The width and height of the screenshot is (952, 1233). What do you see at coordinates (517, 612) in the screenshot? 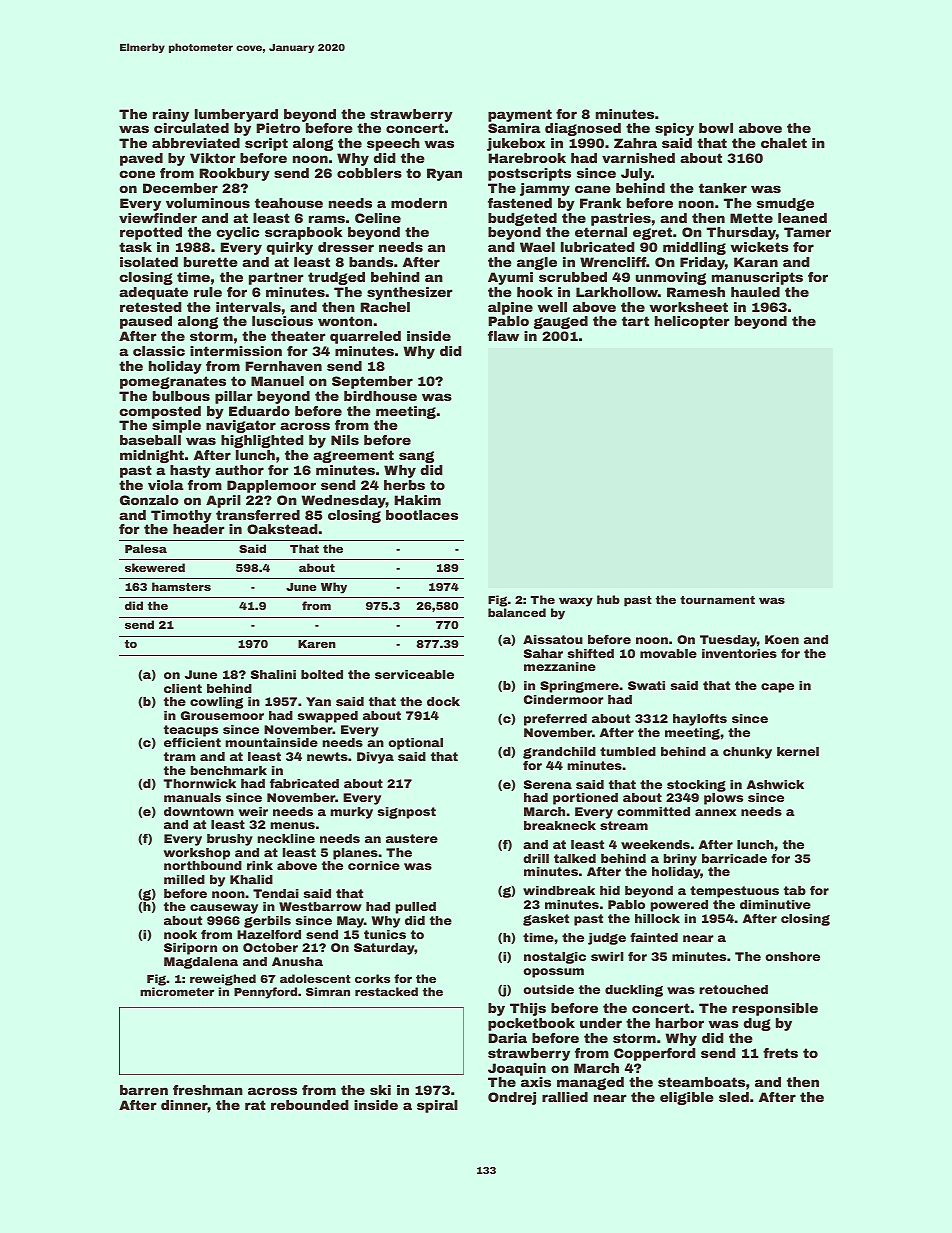
I see `balanced` at bounding box center [517, 612].
